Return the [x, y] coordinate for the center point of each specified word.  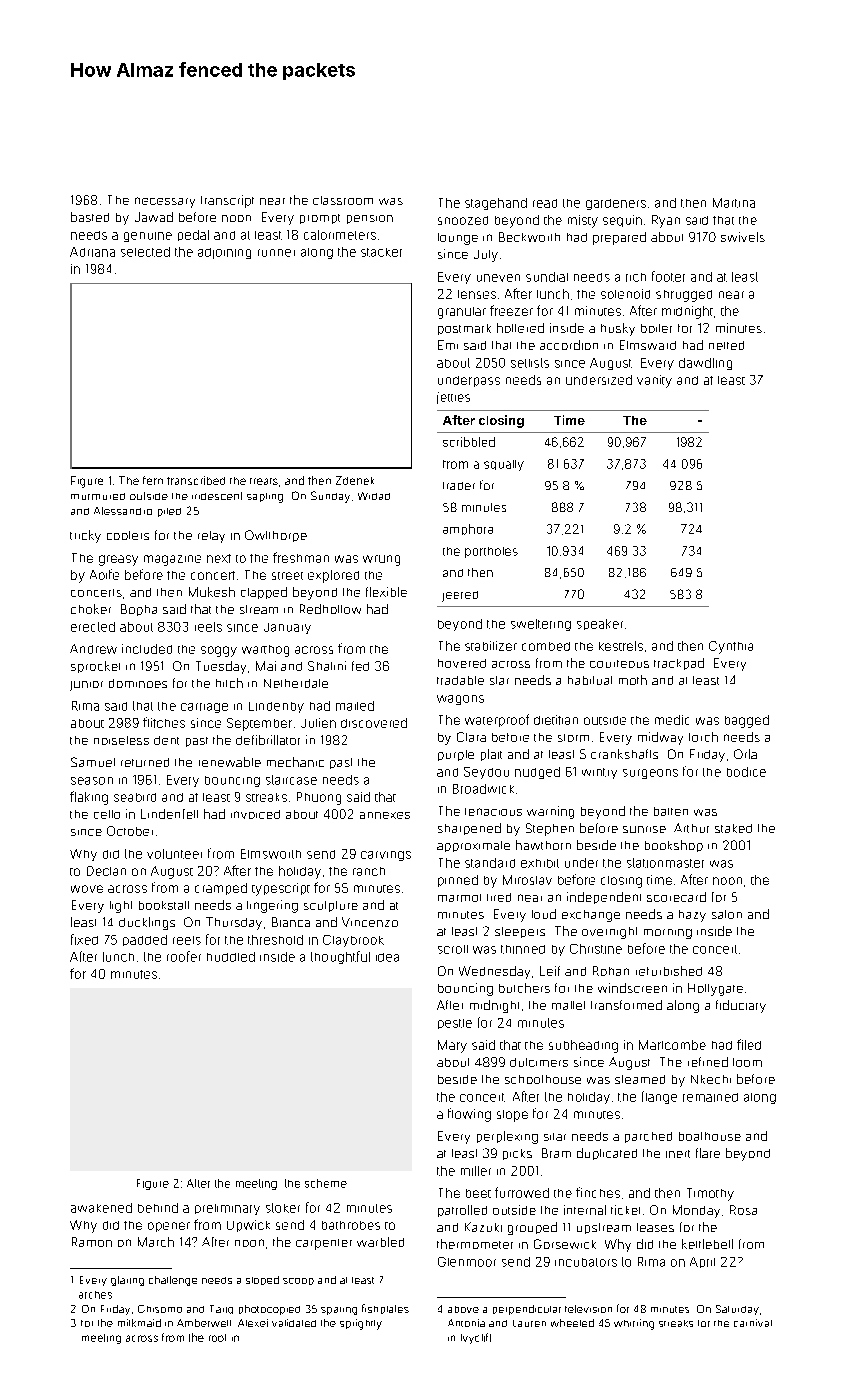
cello [107, 814]
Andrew [93, 649]
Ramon [92, 1242]
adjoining [224, 253]
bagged [747, 721]
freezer [511, 310]
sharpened [469, 829]
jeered [460, 596]
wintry [599, 773]
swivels [743, 237]
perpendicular [527, 1310]
